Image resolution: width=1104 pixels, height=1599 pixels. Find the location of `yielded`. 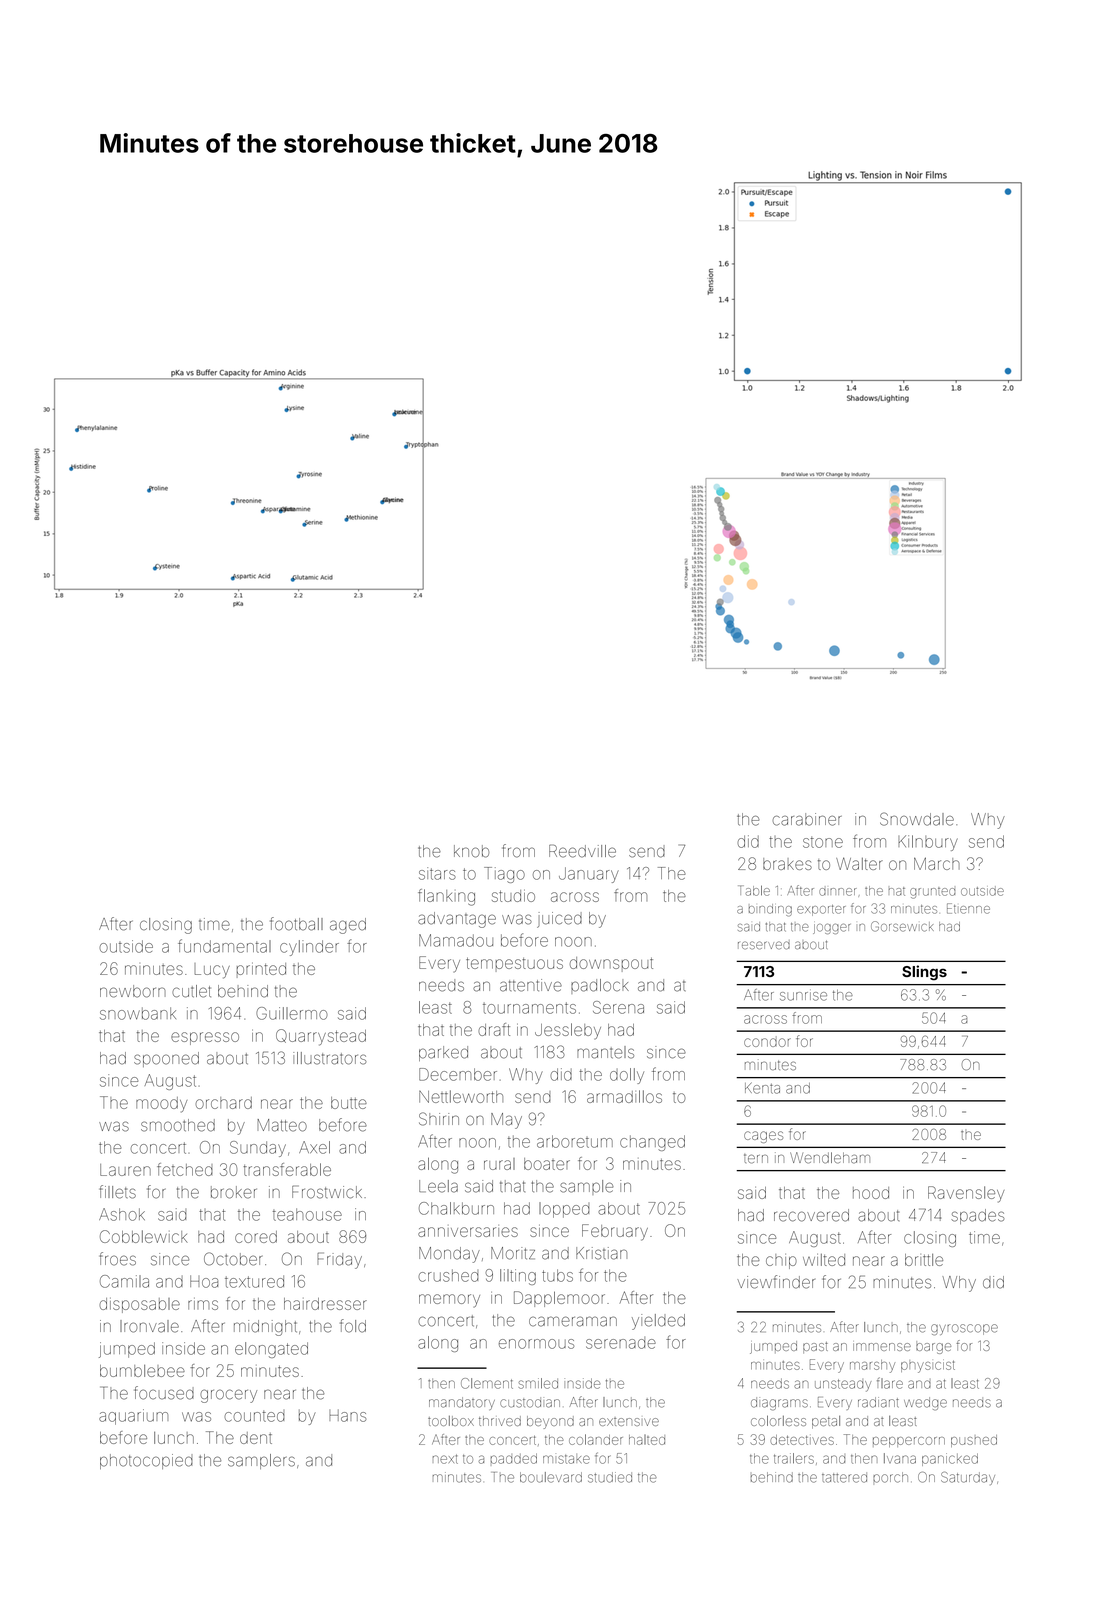

yielded is located at coordinates (658, 1322).
